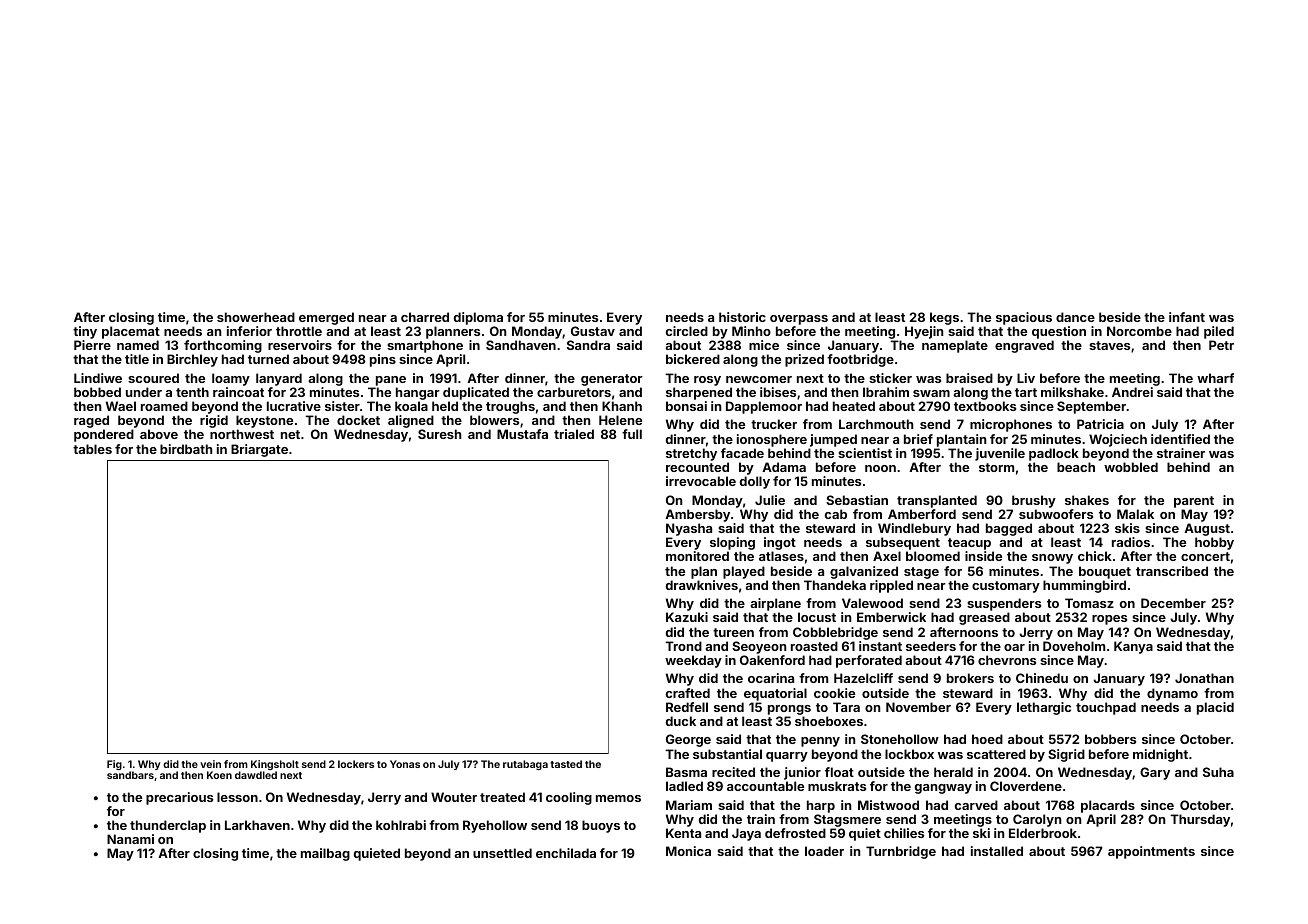 Image resolution: width=1308 pixels, height=924 pixels. I want to click on infant, so click(1187, 317).
